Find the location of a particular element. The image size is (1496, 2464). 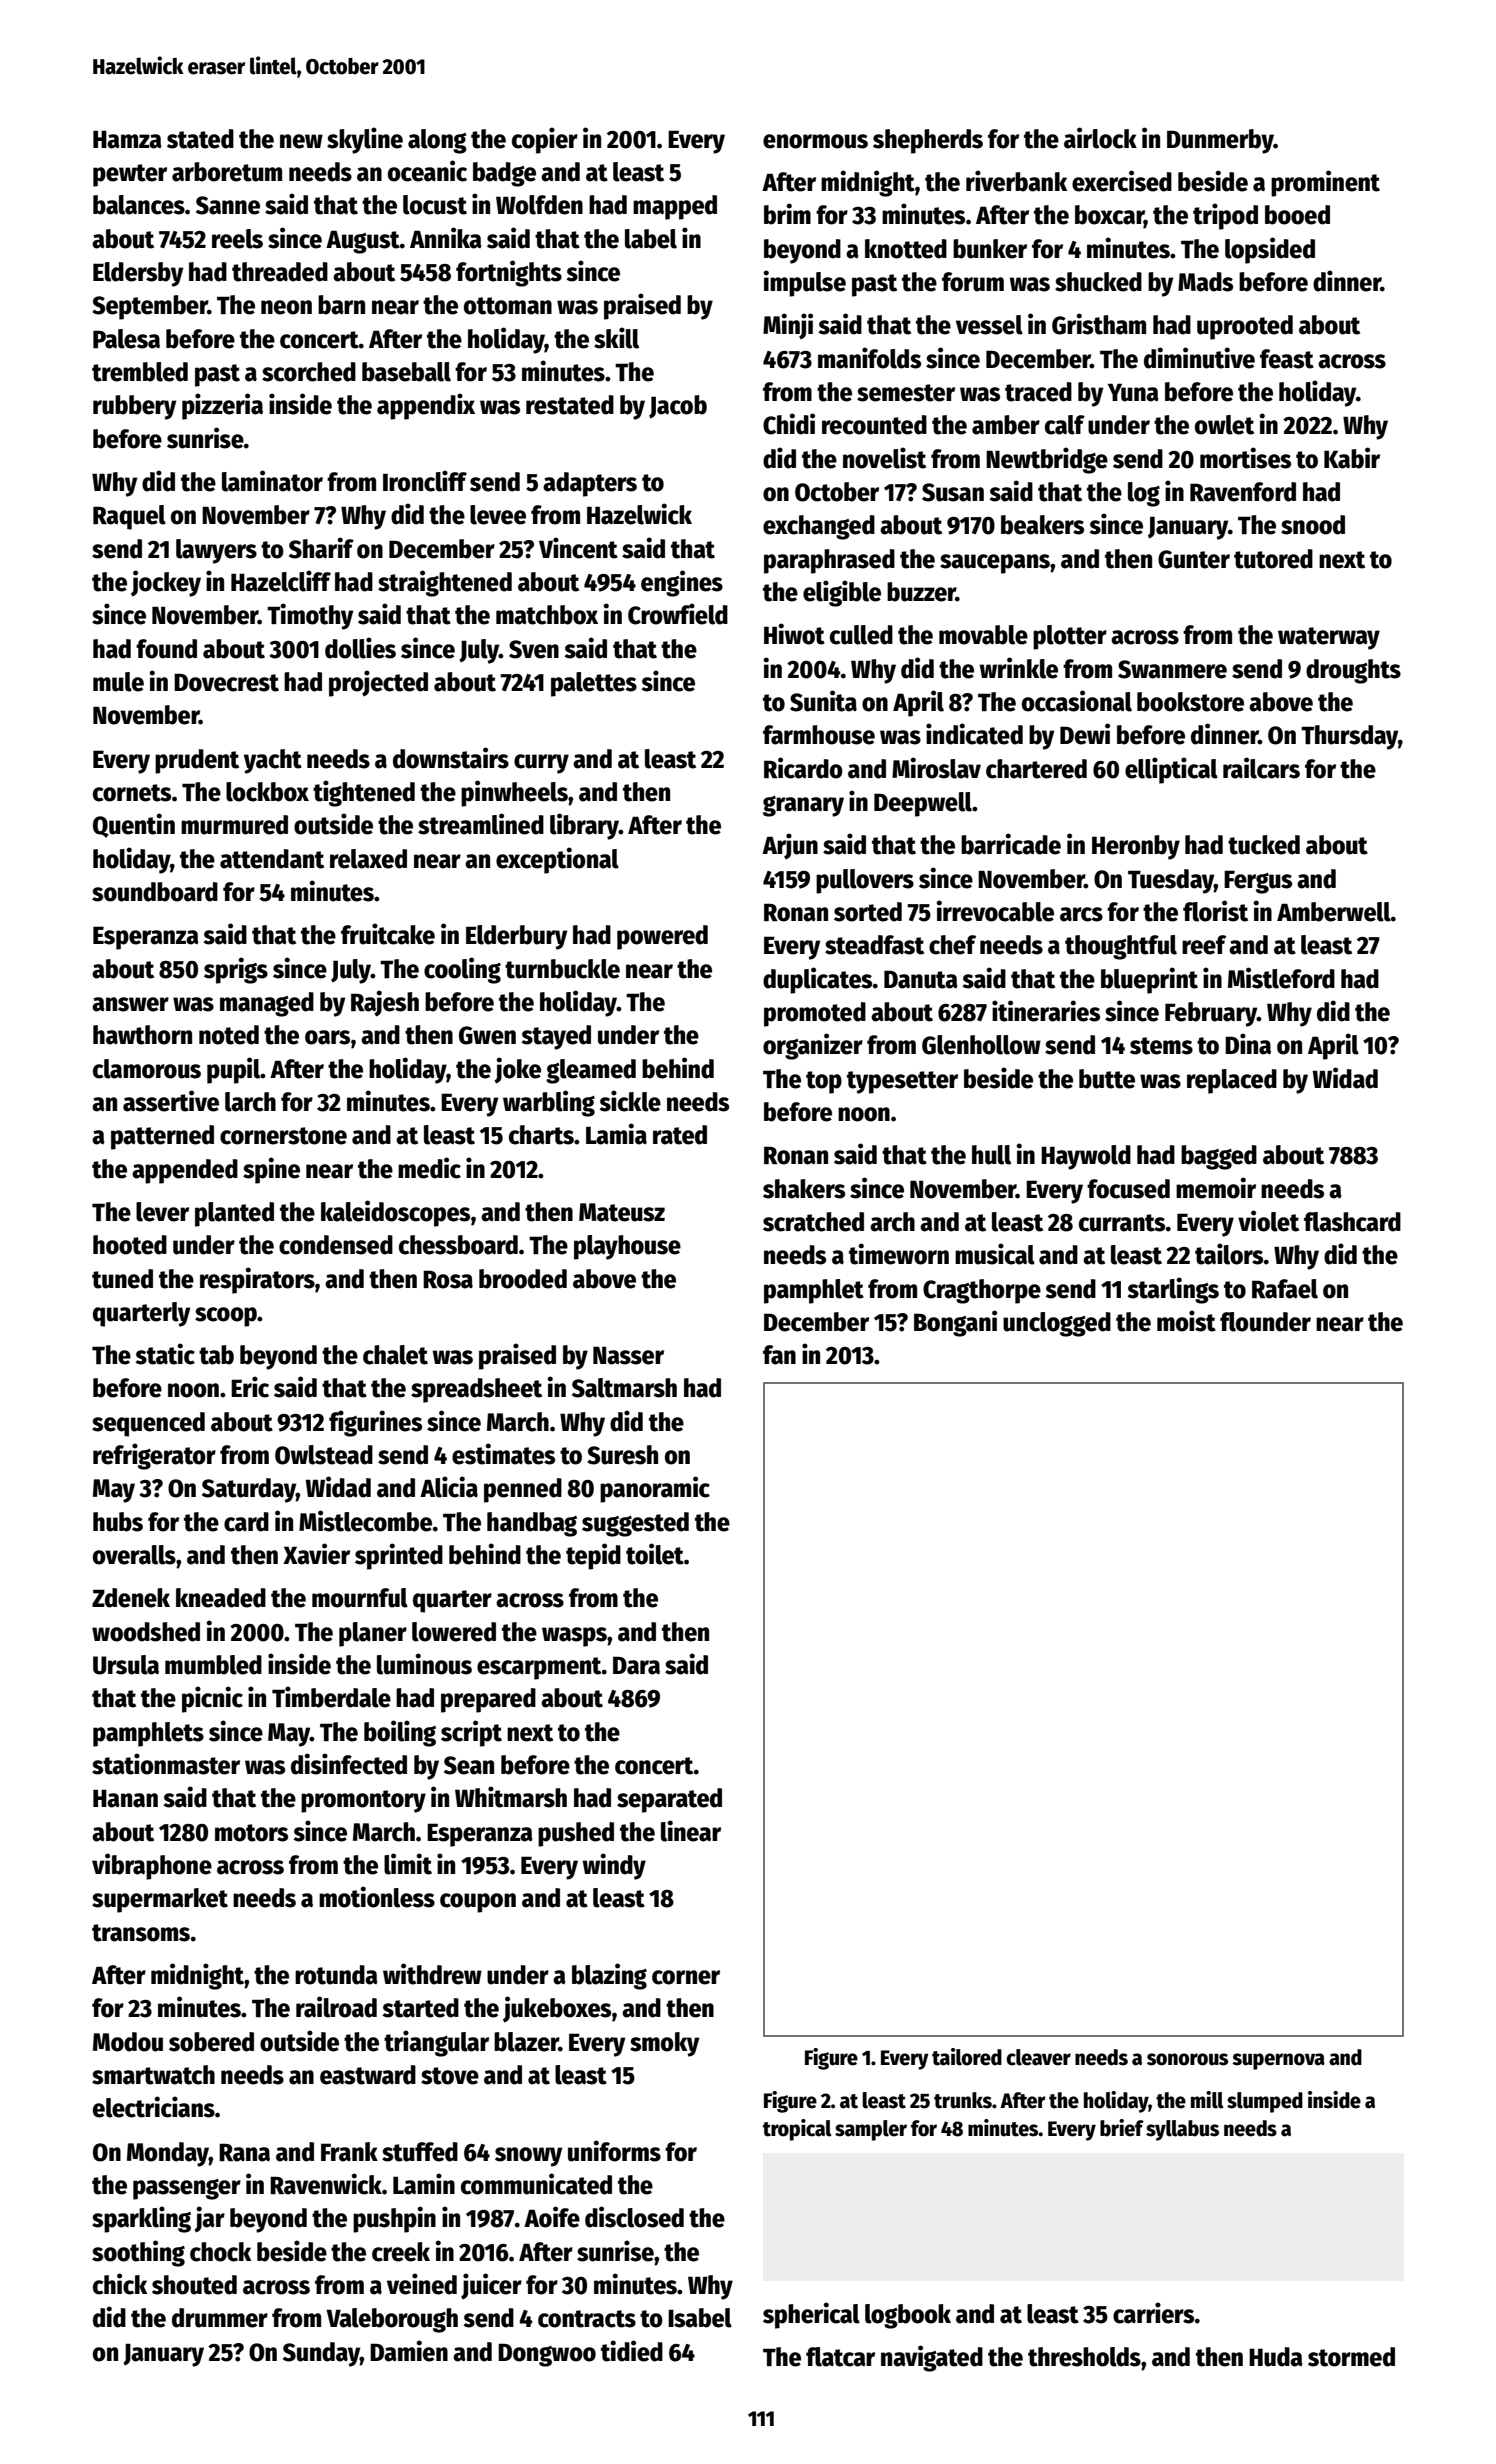

medic is located at coordinates (429, 1168).
